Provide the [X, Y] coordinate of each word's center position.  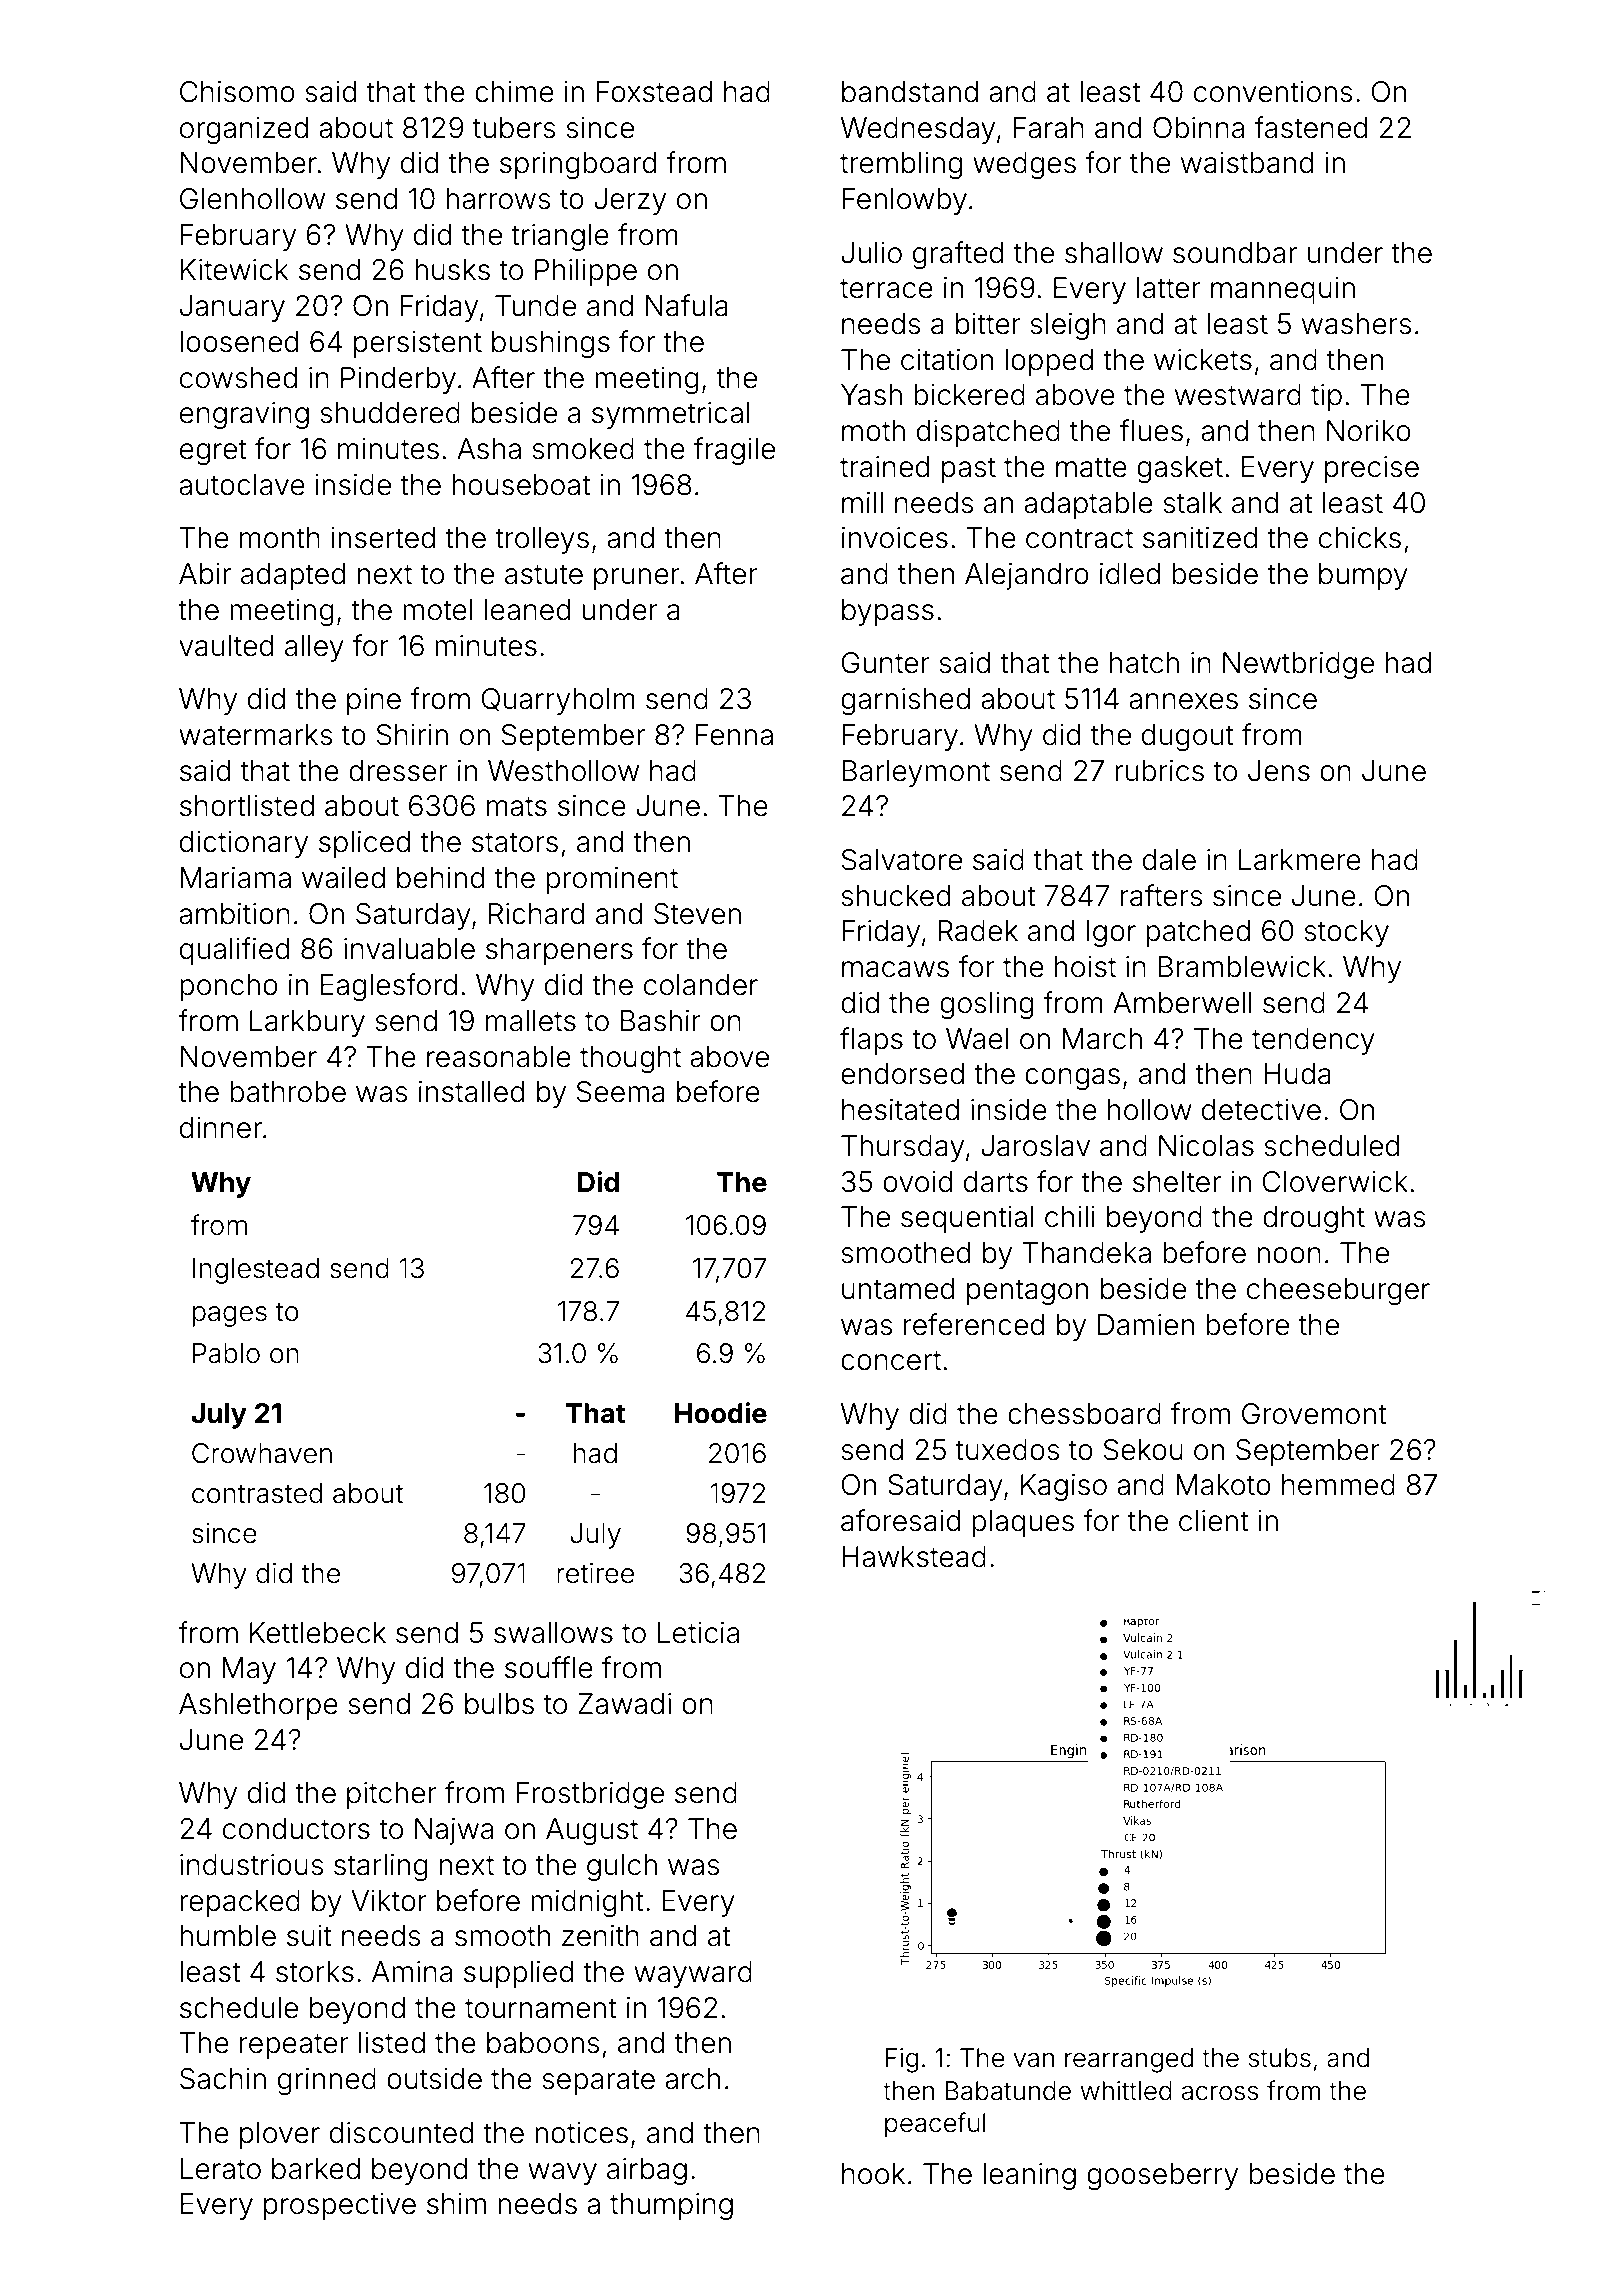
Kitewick [235, 270]
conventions [1273, 92]
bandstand [910, 92]
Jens [1279, 771]
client [1214, 1521]
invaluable [409, 949]
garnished [905, 701]
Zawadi [624, 1704]
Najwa [454, 1831]
